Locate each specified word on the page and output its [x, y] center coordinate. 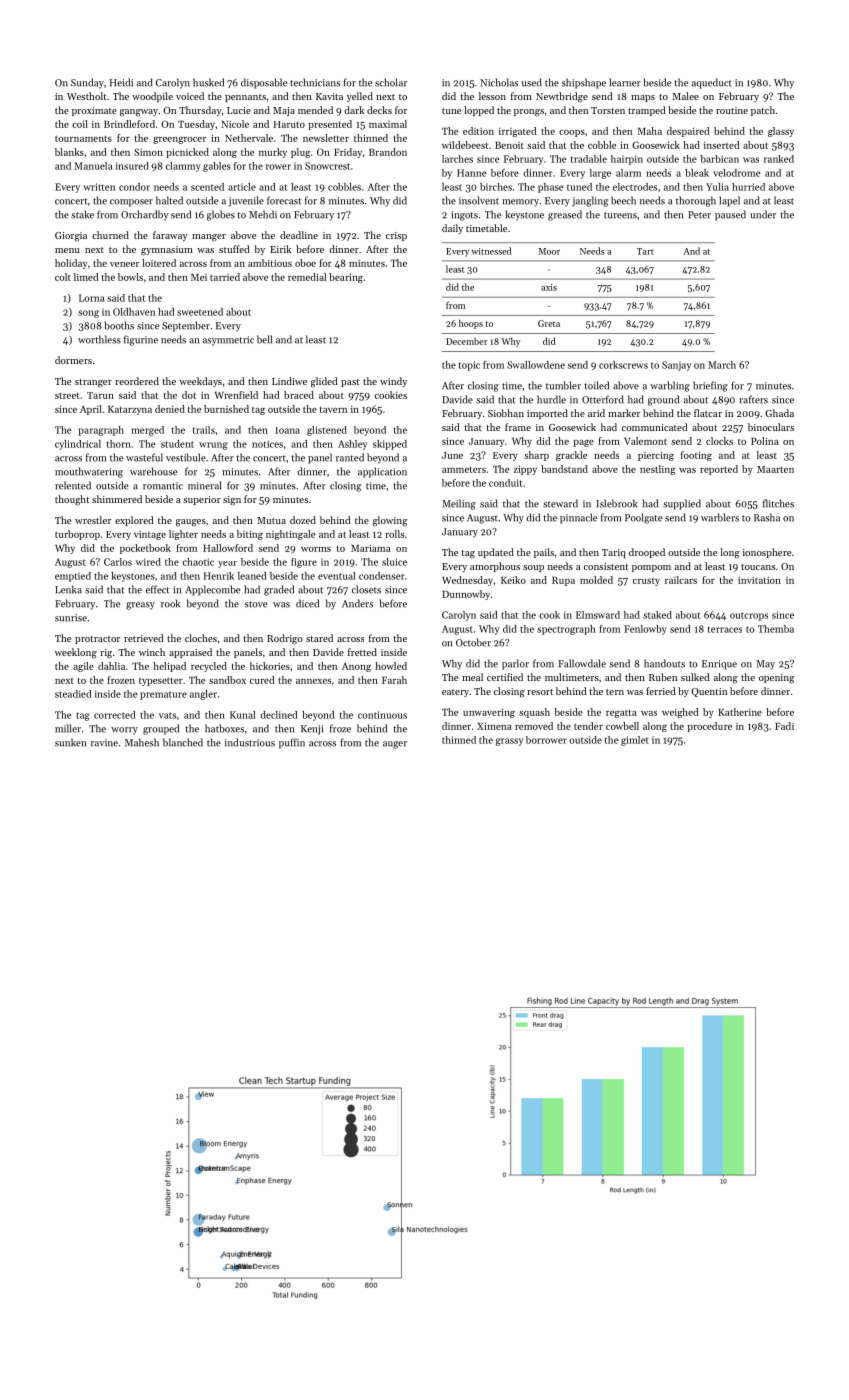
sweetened [200, 312]
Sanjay [676, 366]
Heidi [121, 82]
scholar [391, 82]
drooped [647, 553]
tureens [620, 215]
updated [496, 553]
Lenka [68, 589]
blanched [183, 742]
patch [763, 111]
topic [469, 366]
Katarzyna [130, 410]
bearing [346, 278]
